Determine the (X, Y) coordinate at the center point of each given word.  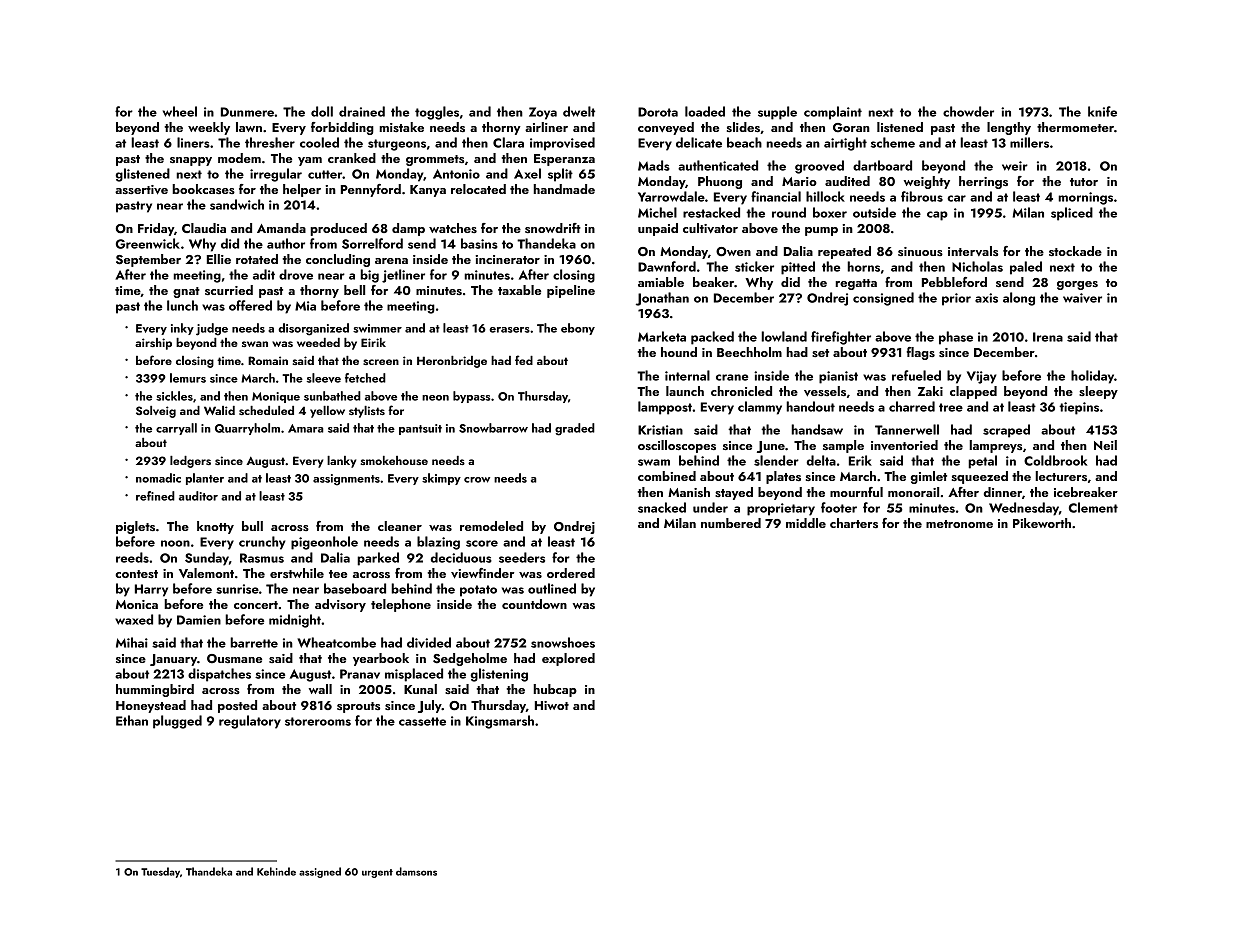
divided (429, 642)
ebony (578, 329)
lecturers (1061, 476)
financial (776, 196)
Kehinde (276, 871)
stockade (1075, 251)
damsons (416, 871)
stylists (367, 412)
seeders (522, 557)
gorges (1077, 285)
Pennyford (371, 190)
